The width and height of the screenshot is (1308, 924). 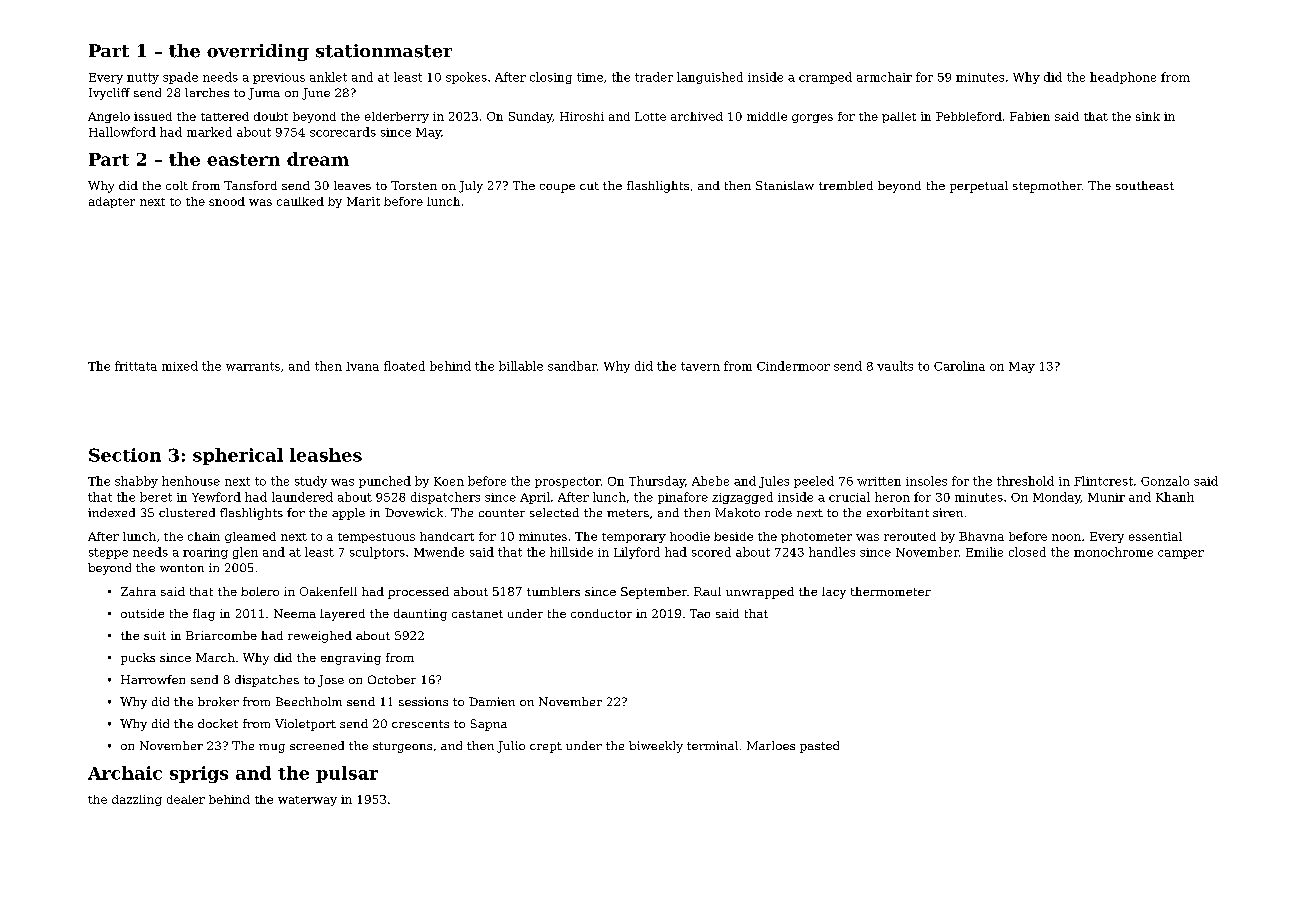 What do you see at coordinates (1145, 185) in the screenshot?
I see `southeast` at bounding box center [1145, 185].
